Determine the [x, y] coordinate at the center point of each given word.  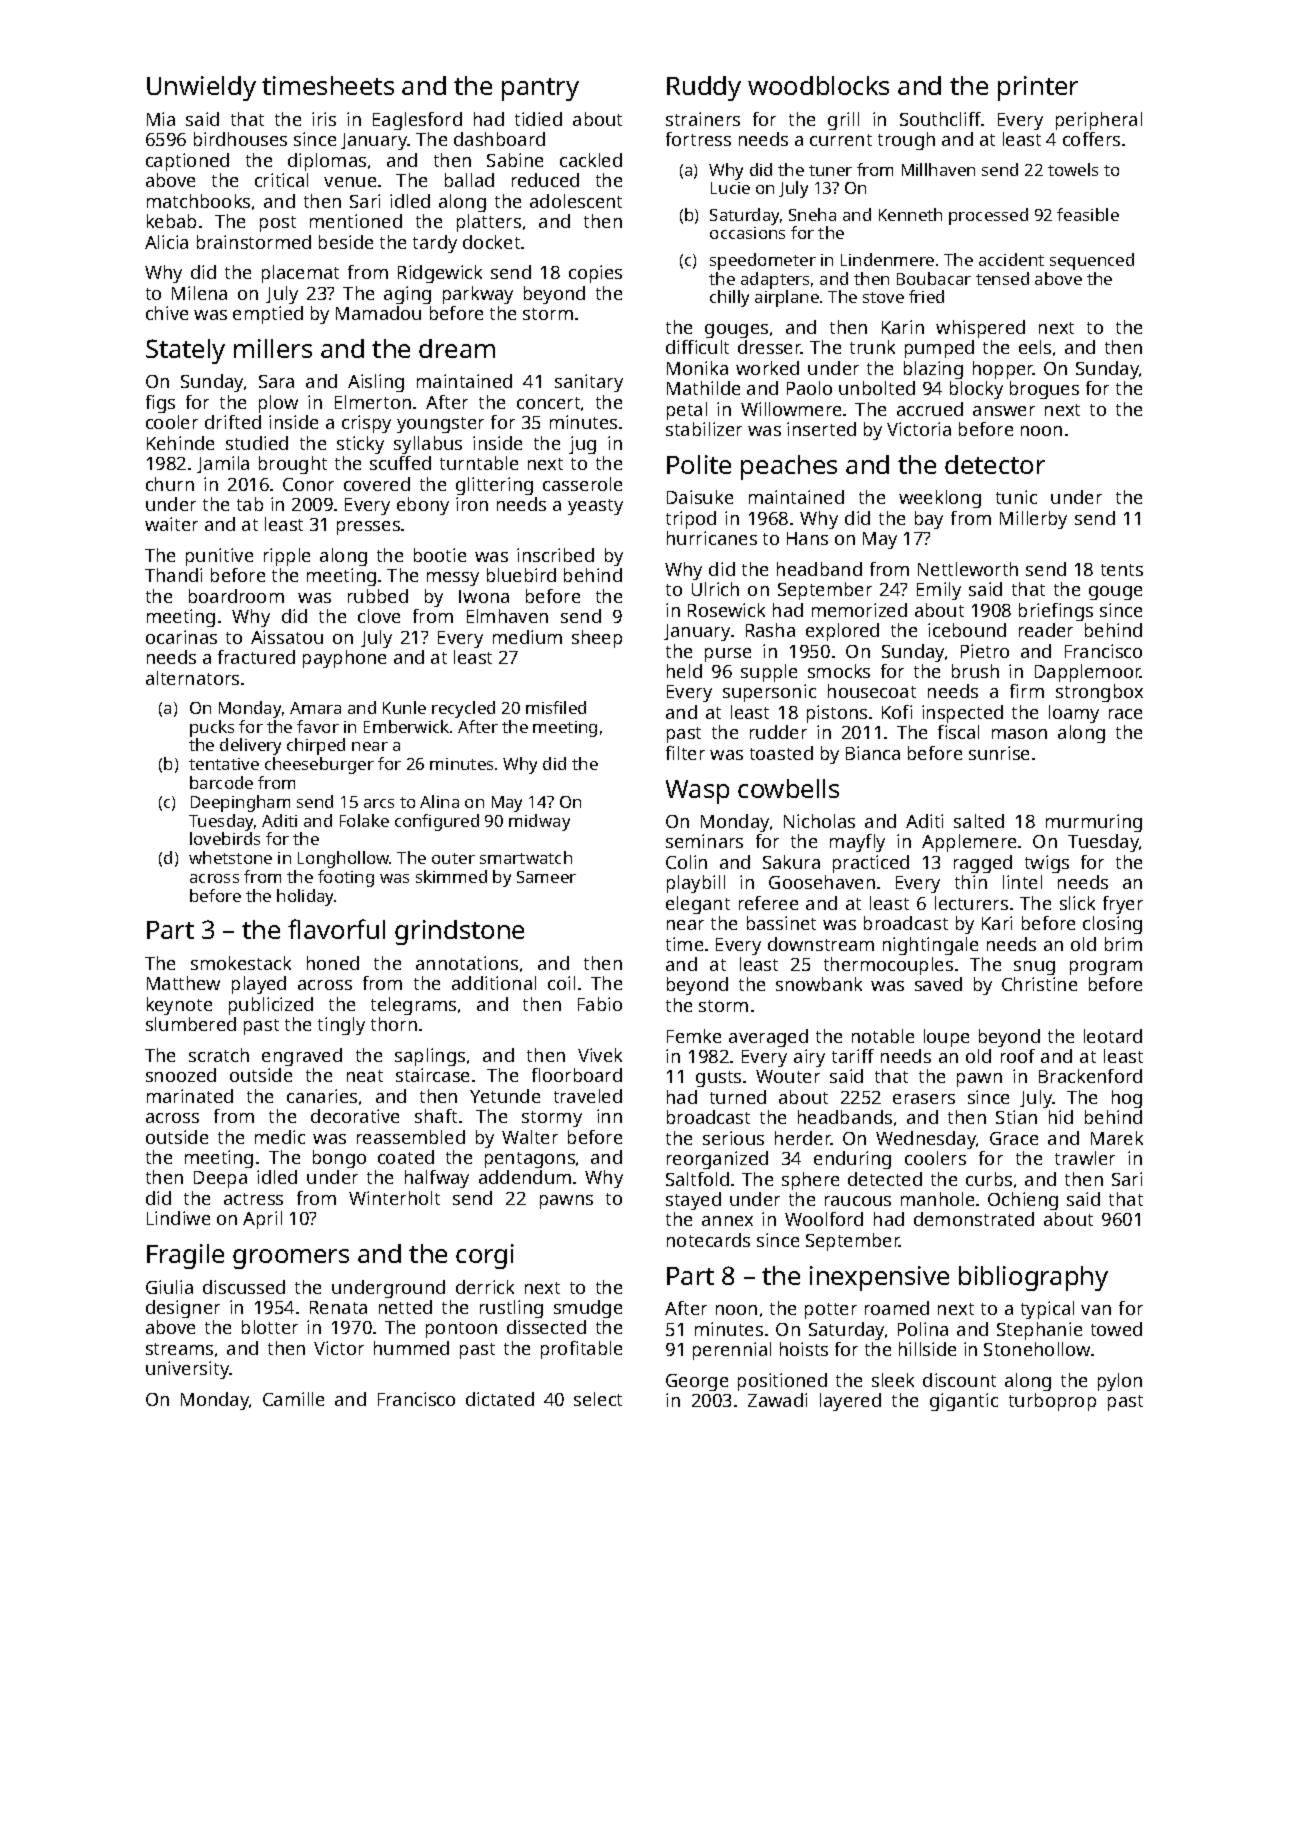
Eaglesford [417, 121]
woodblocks [818, 85]
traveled [588, 1096]
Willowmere [791, 409]
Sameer [546, 877]
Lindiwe [178, 1218]
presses [368, 528]
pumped [939, 349]
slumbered [191, 1024]
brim [1123, 944]
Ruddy [704, 88]
